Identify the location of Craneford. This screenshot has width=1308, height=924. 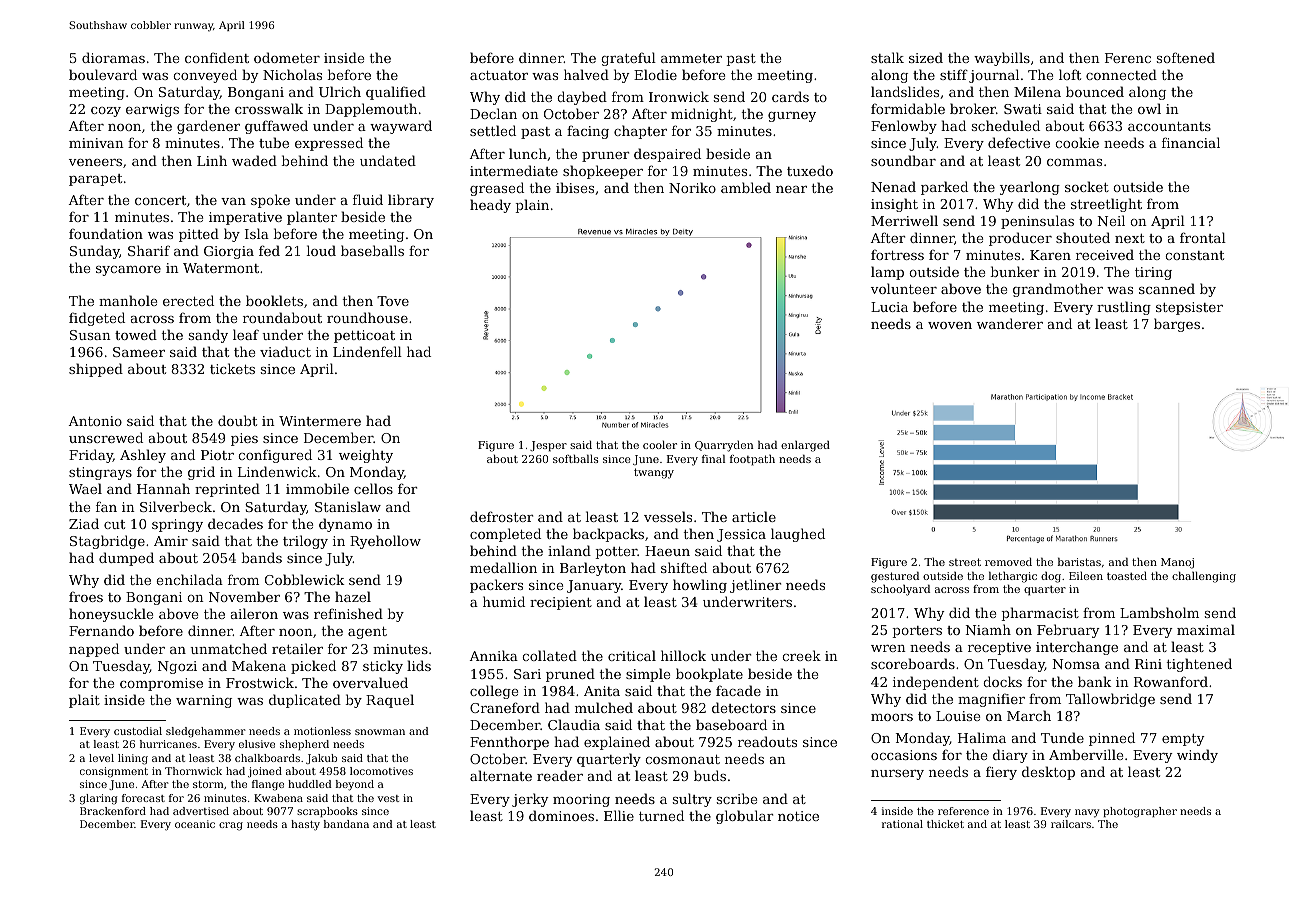
(505, 707).
